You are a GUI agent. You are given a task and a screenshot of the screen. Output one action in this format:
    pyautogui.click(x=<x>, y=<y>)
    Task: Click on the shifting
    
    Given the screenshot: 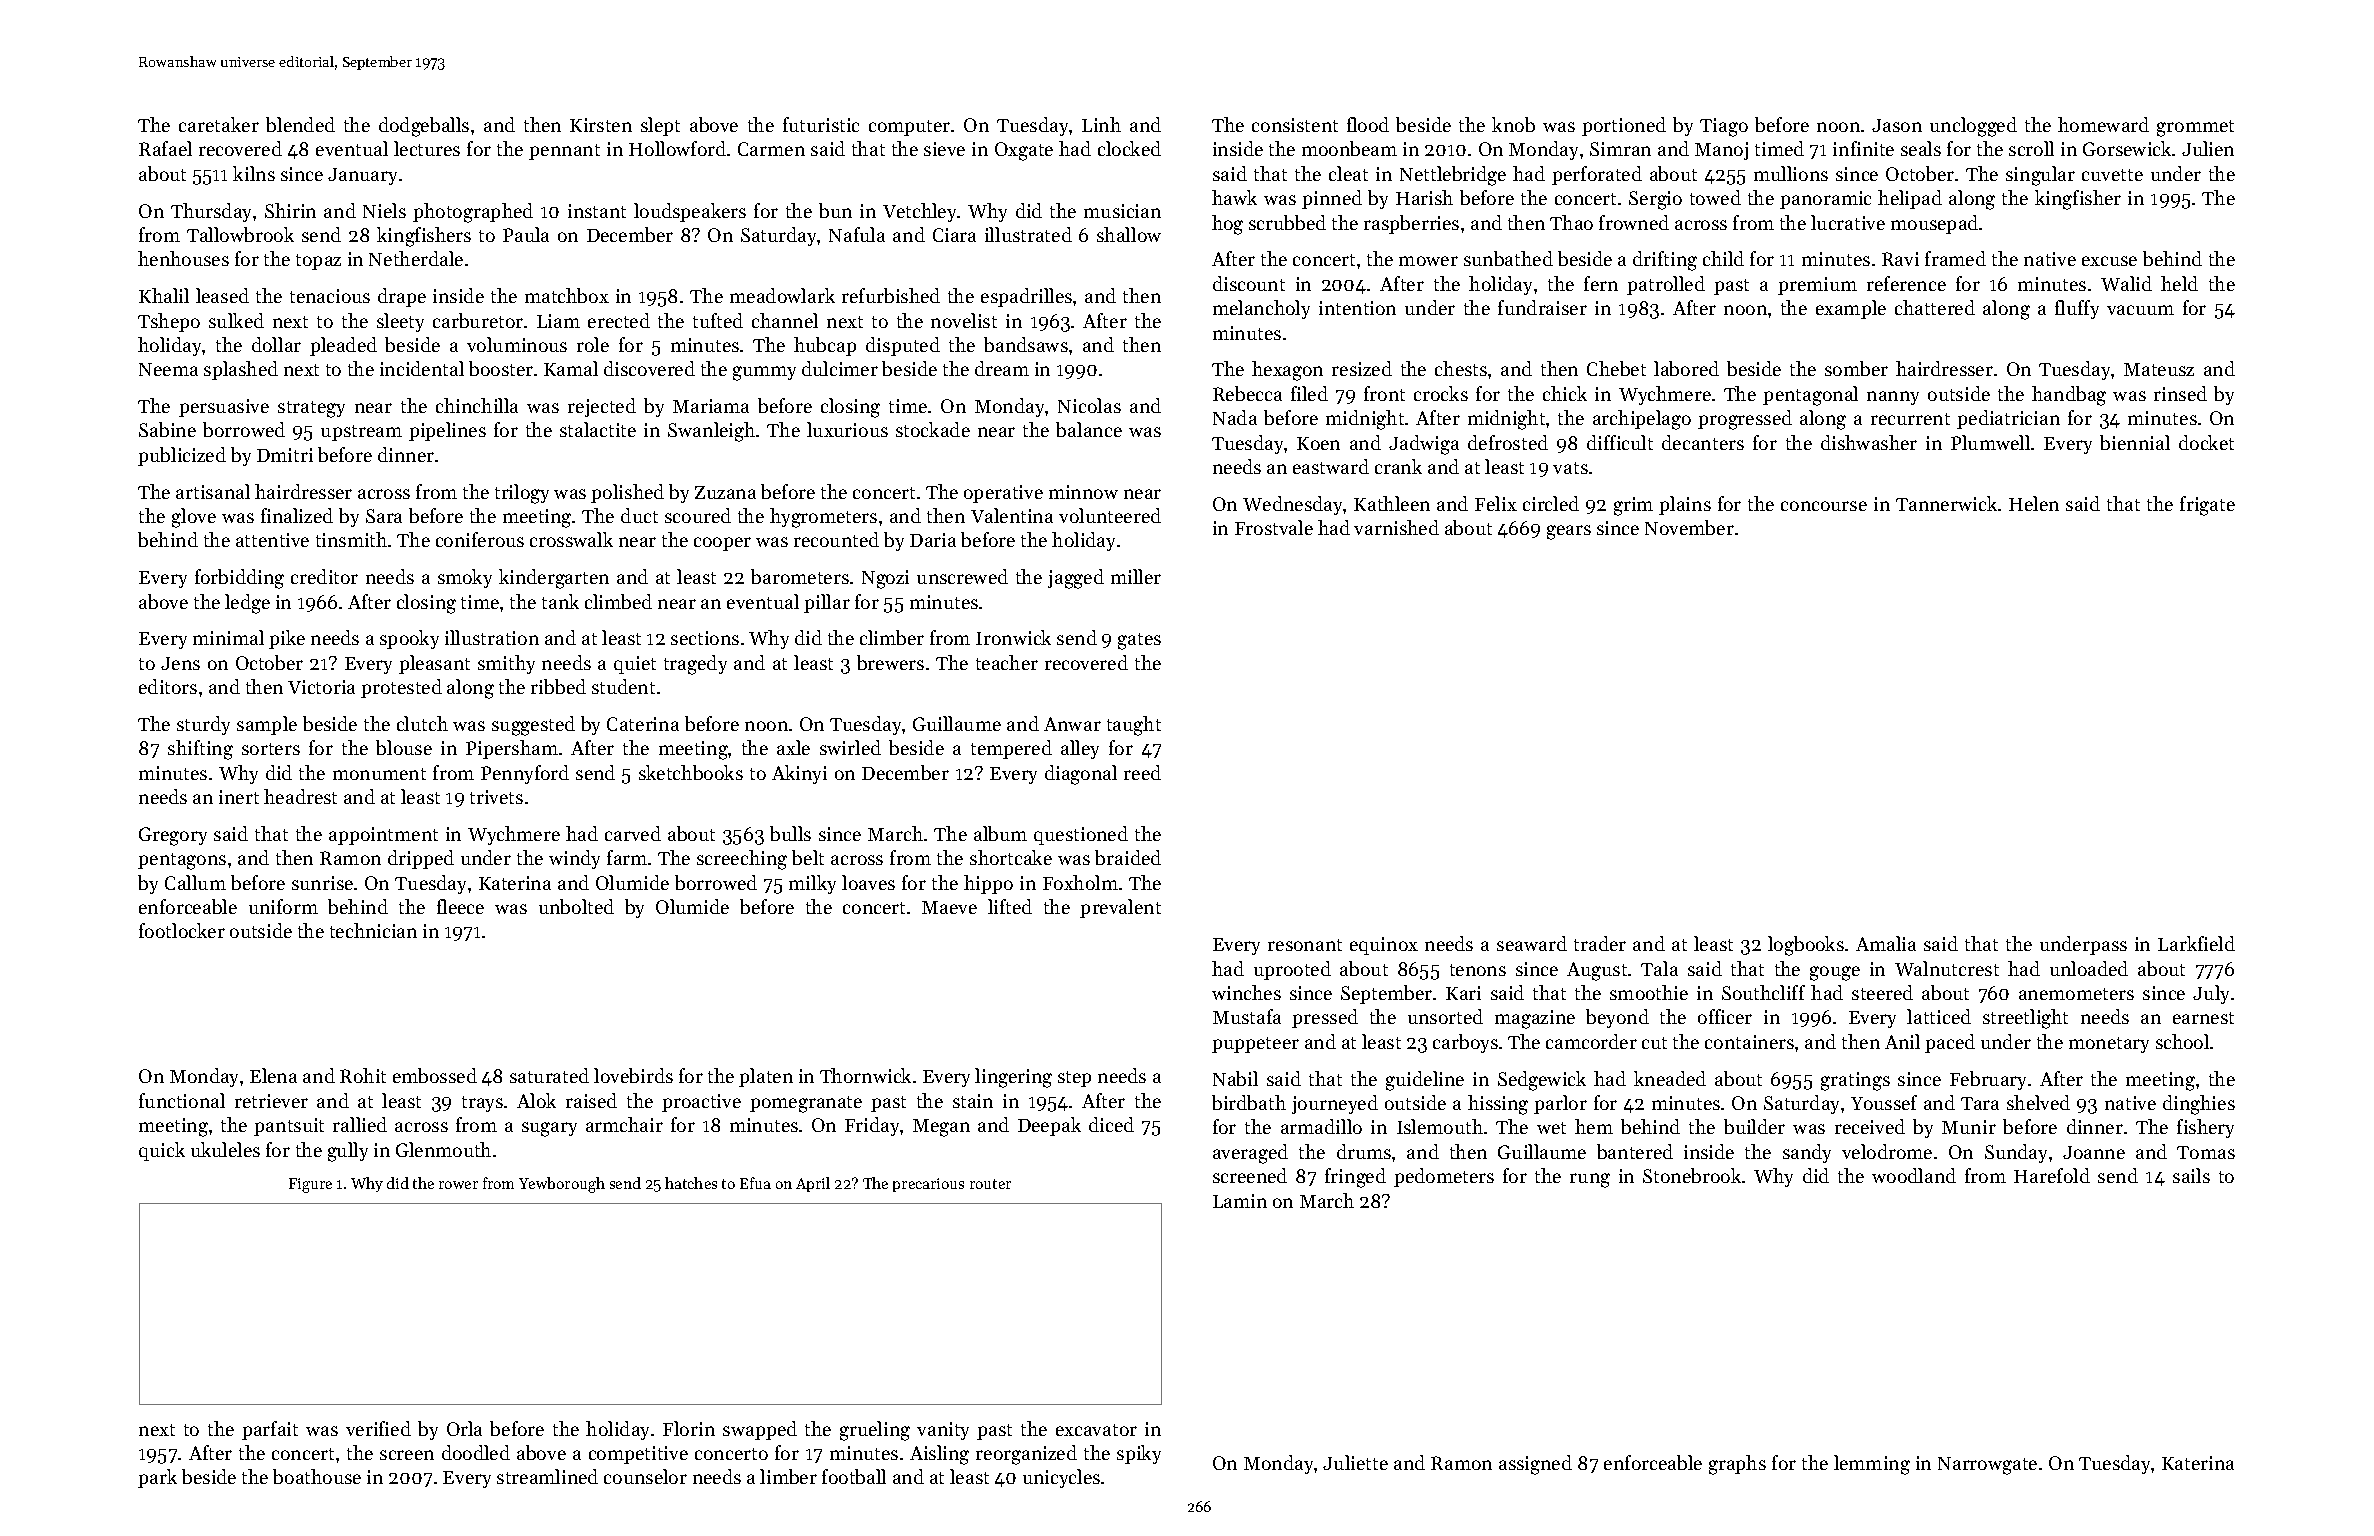 What is the action you would take?
    pyautogui.click(x=200, y=750)
